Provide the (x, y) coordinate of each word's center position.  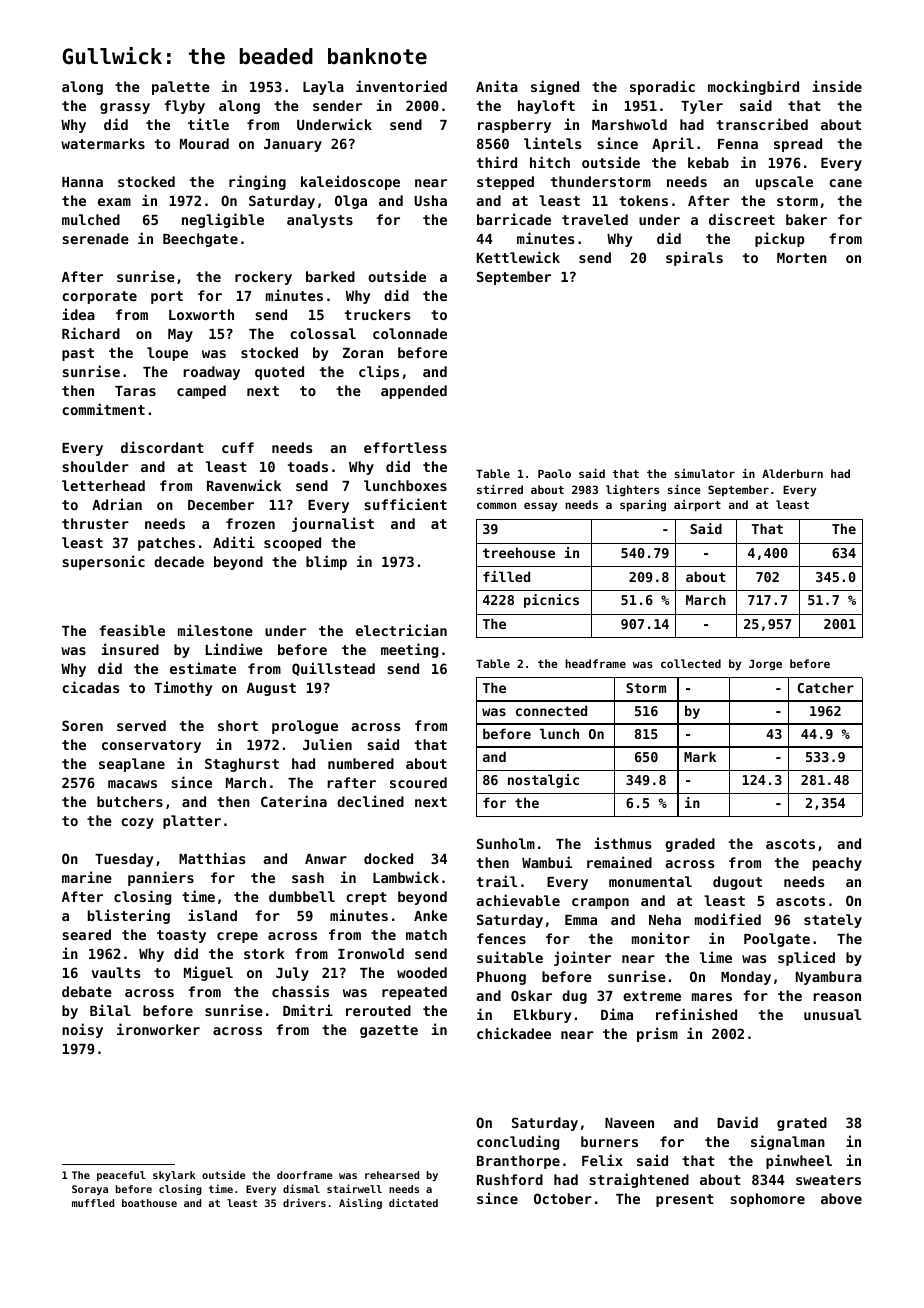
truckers (377, 314)
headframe (595, 663)
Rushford (510, 1179)
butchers (130, 801)
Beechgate (200, 240)
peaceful (121, 1176)
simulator (704, 473)
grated (802, 1124)
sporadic (662, 87)
